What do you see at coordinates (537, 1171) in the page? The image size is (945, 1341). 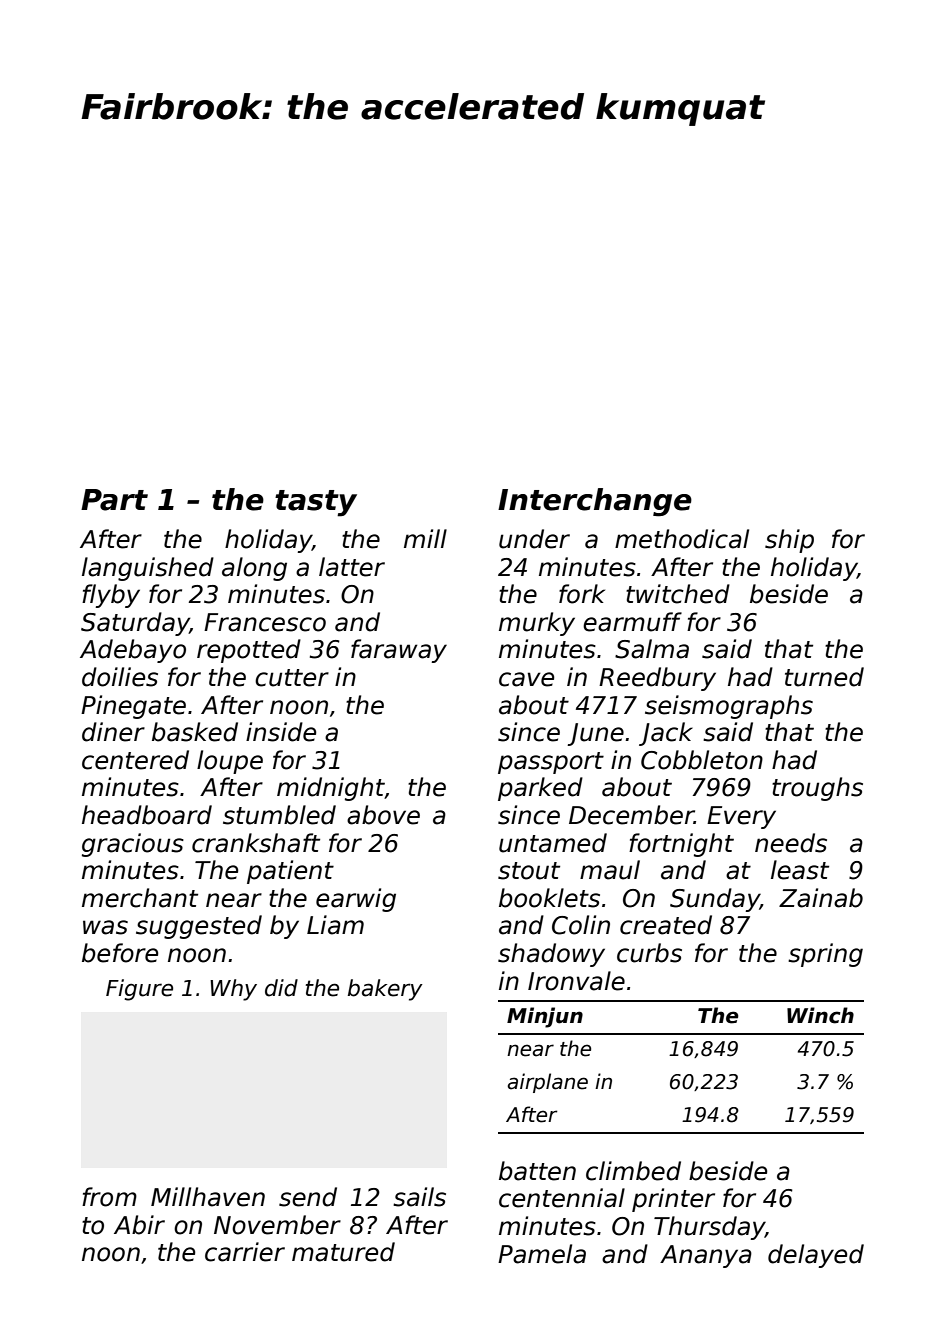 I see `batten` at bounding box center [537, 1171].
